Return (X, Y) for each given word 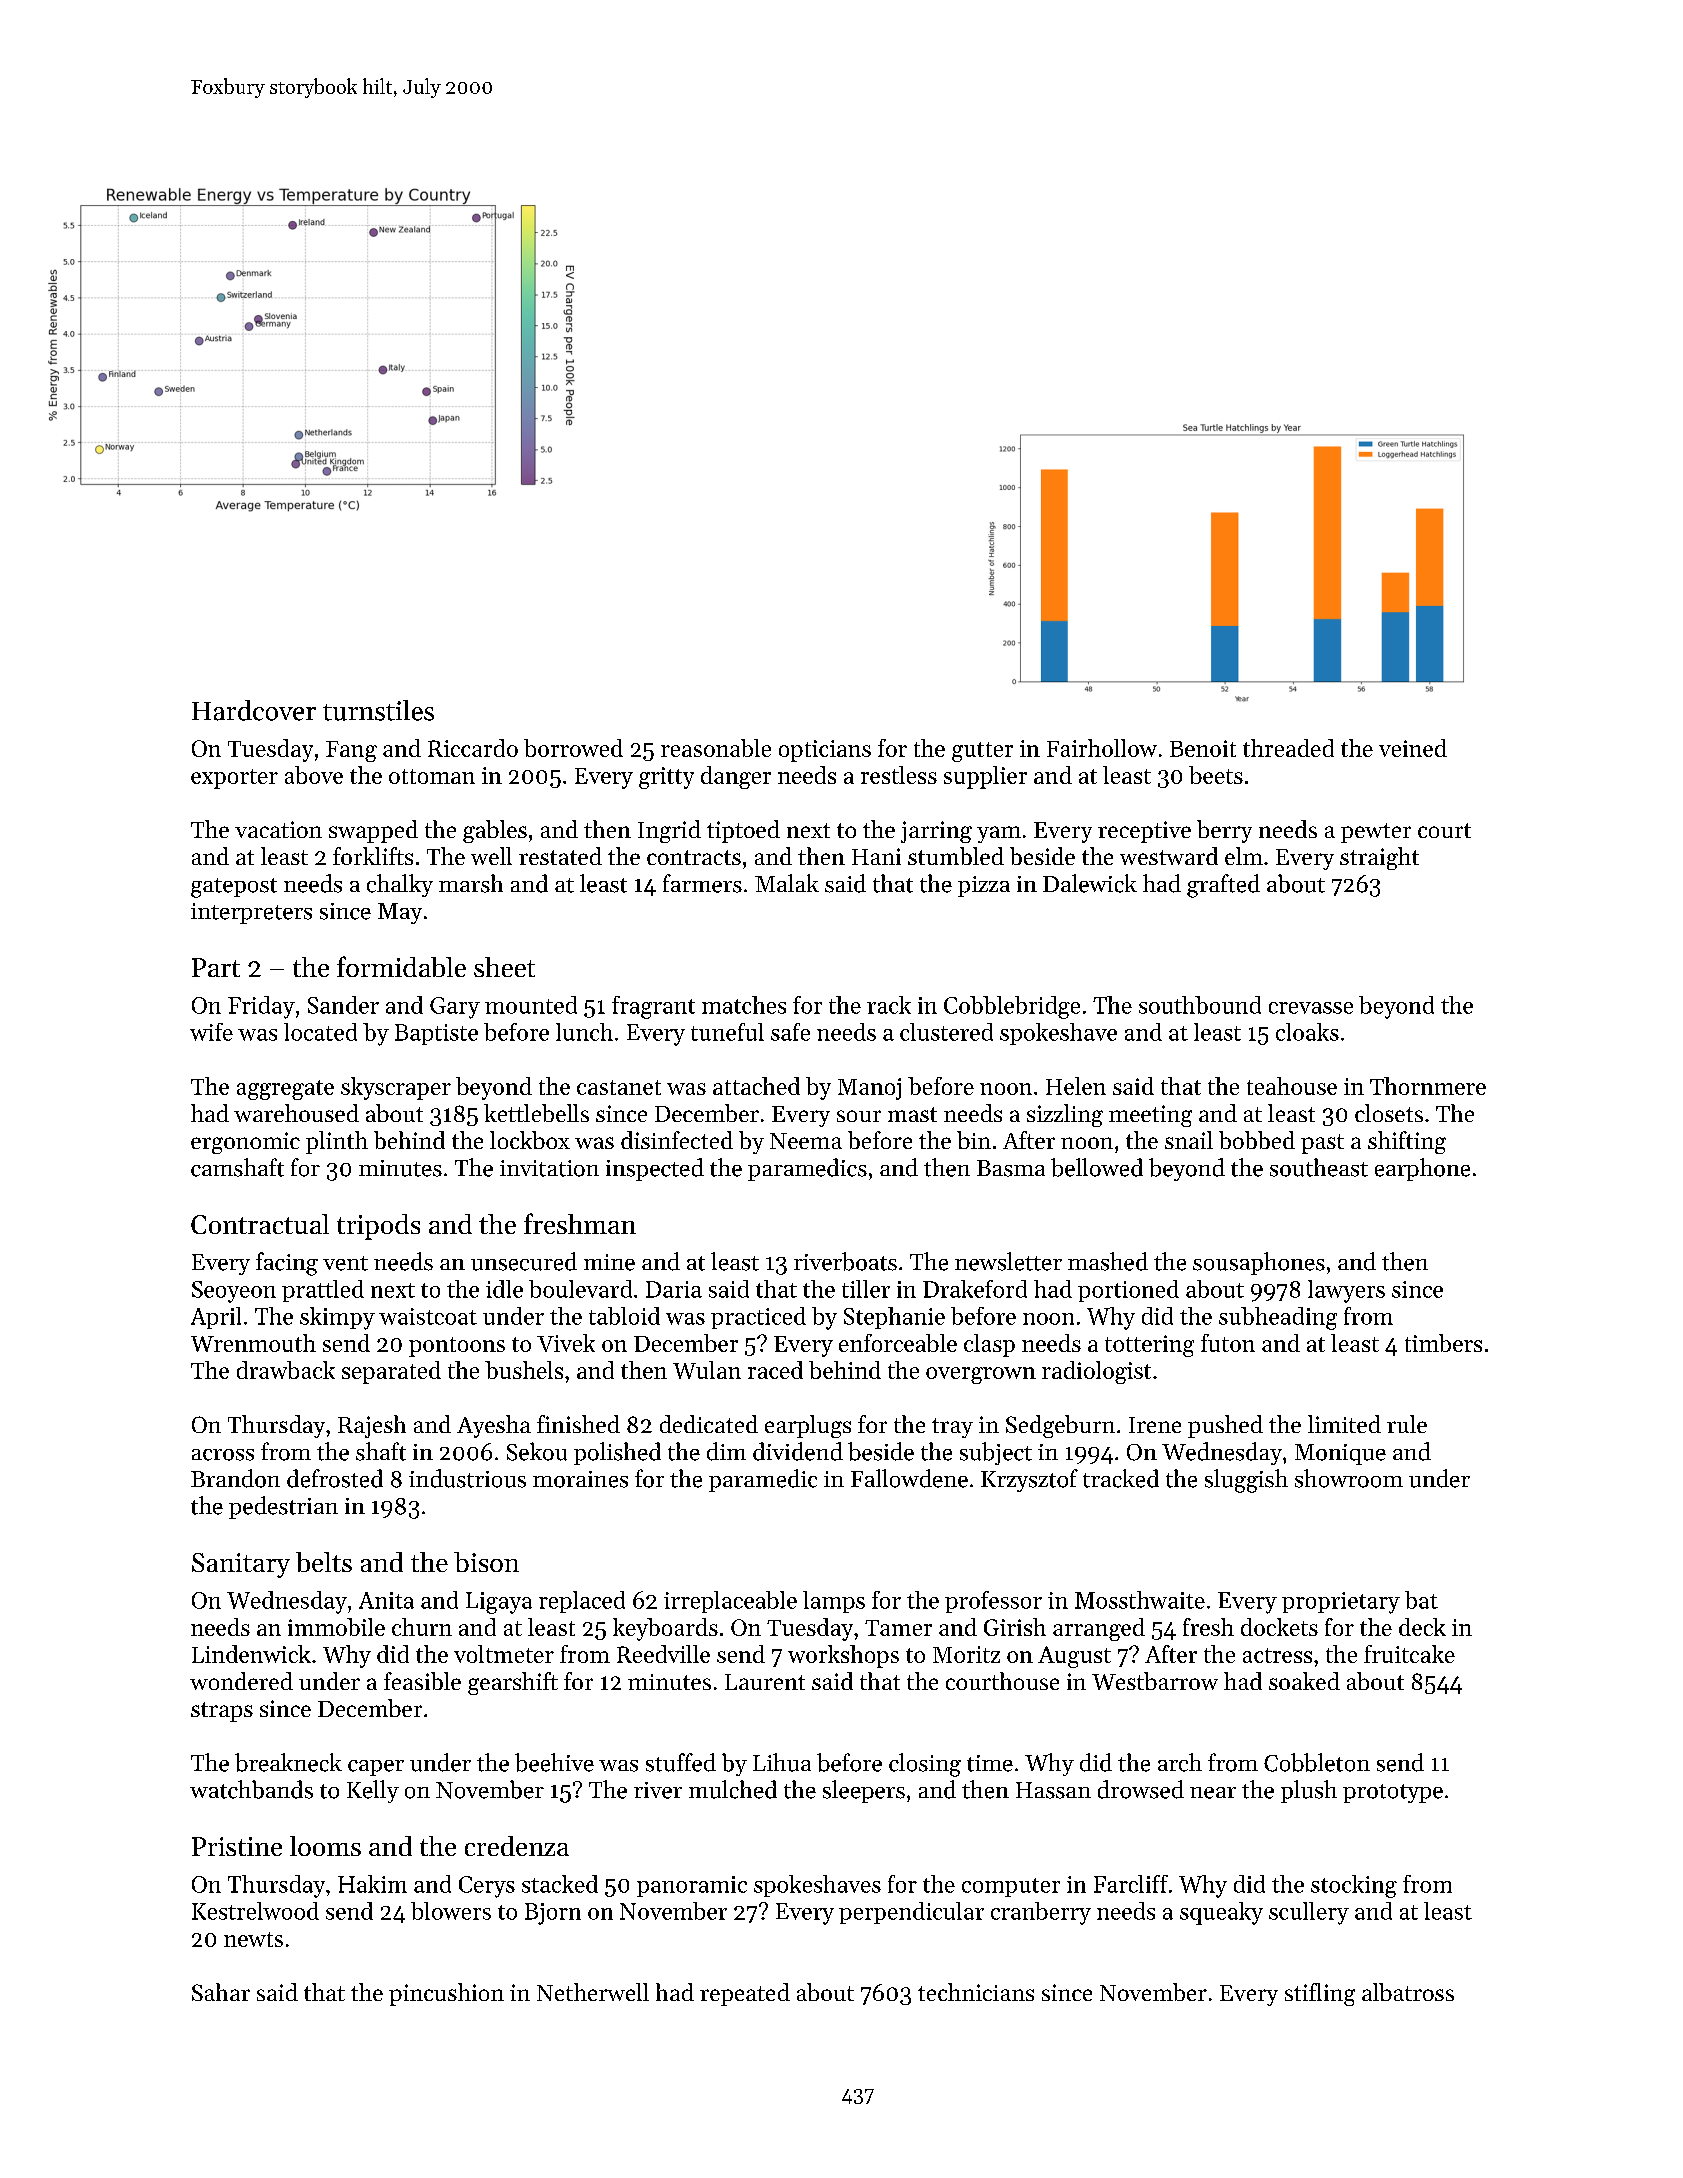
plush (1309, 1791)
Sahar (221, 1992)
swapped (373, 831)
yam (999, 834)
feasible (422, 1681)
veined (1413, 748)
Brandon (235, 1478)
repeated (745, 1994)
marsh (471, 883)
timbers (1443, 1343)
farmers (702, 883)
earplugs (808, 1426)
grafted (1223, 886)
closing (925, 1765)
